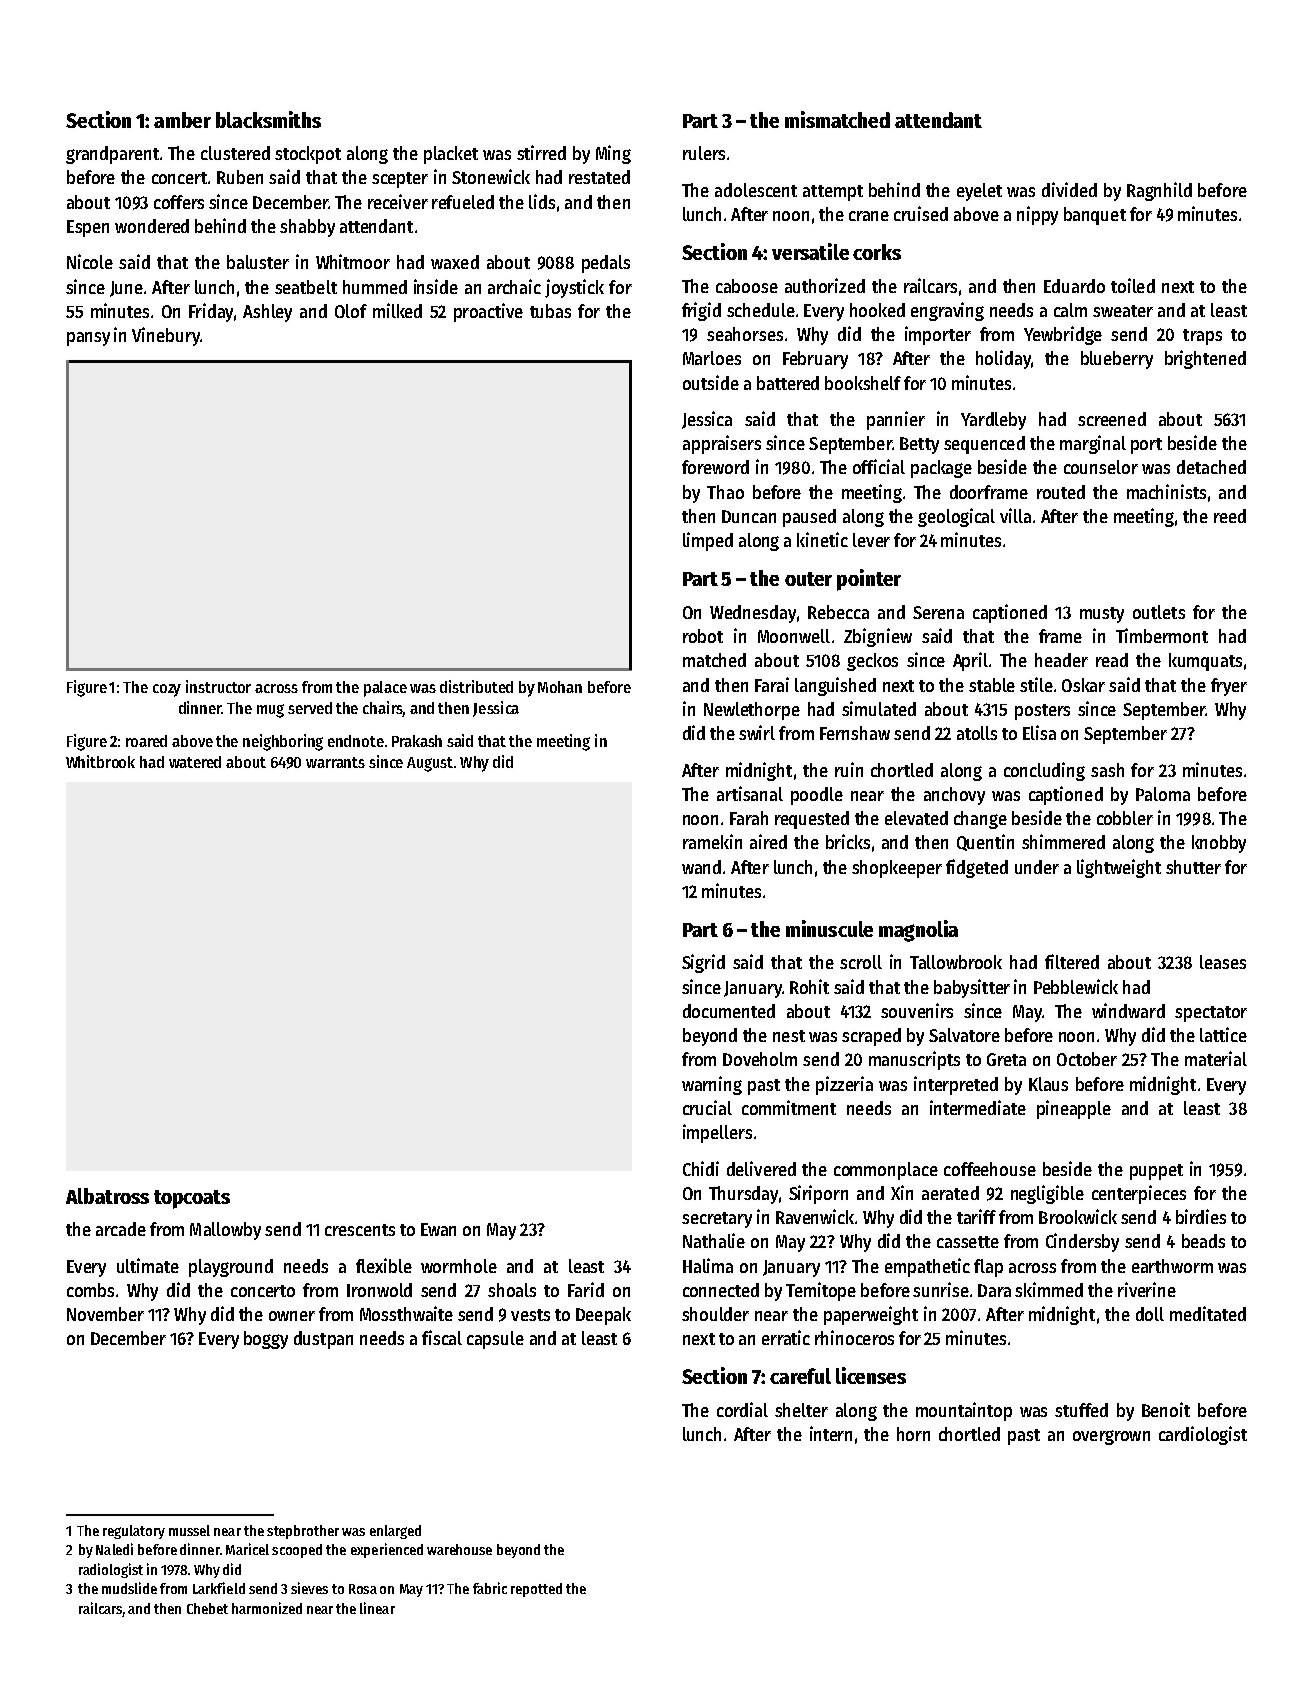 The image size is (1313, 1699). I want to click on mussel, so click(189, 1530).
